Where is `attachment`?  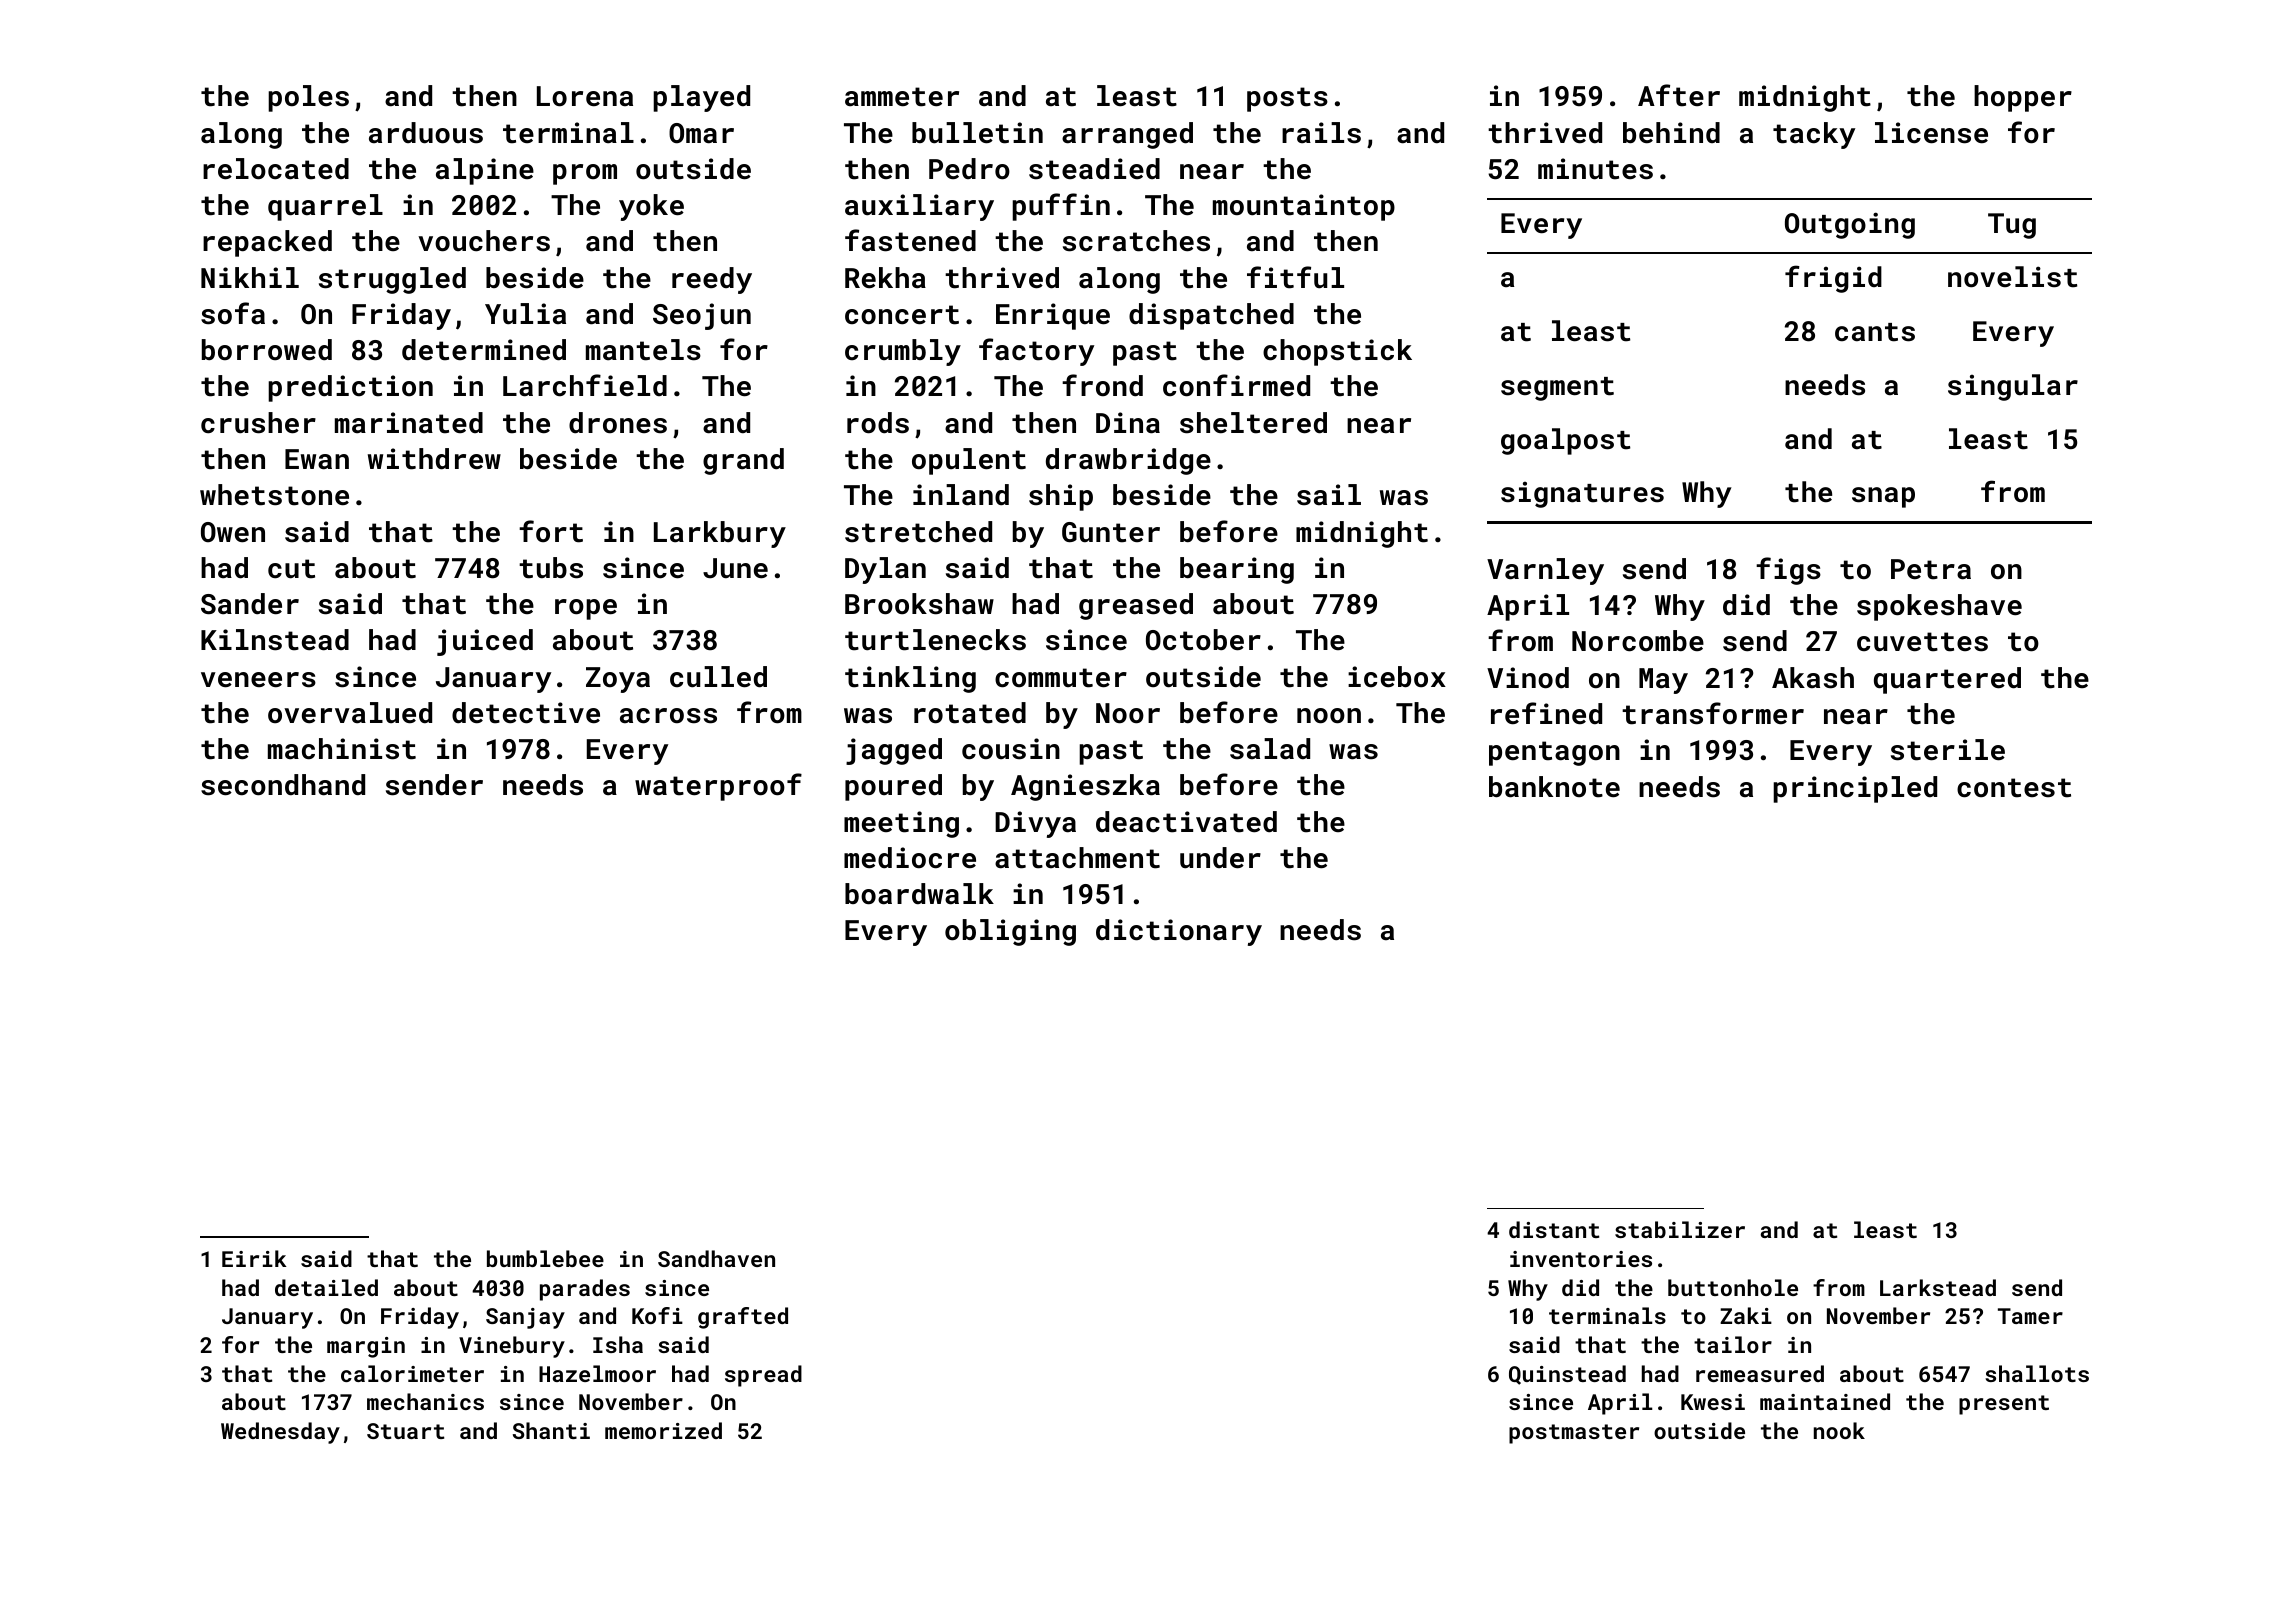
attachment is located at coordinates (1077, 858).
